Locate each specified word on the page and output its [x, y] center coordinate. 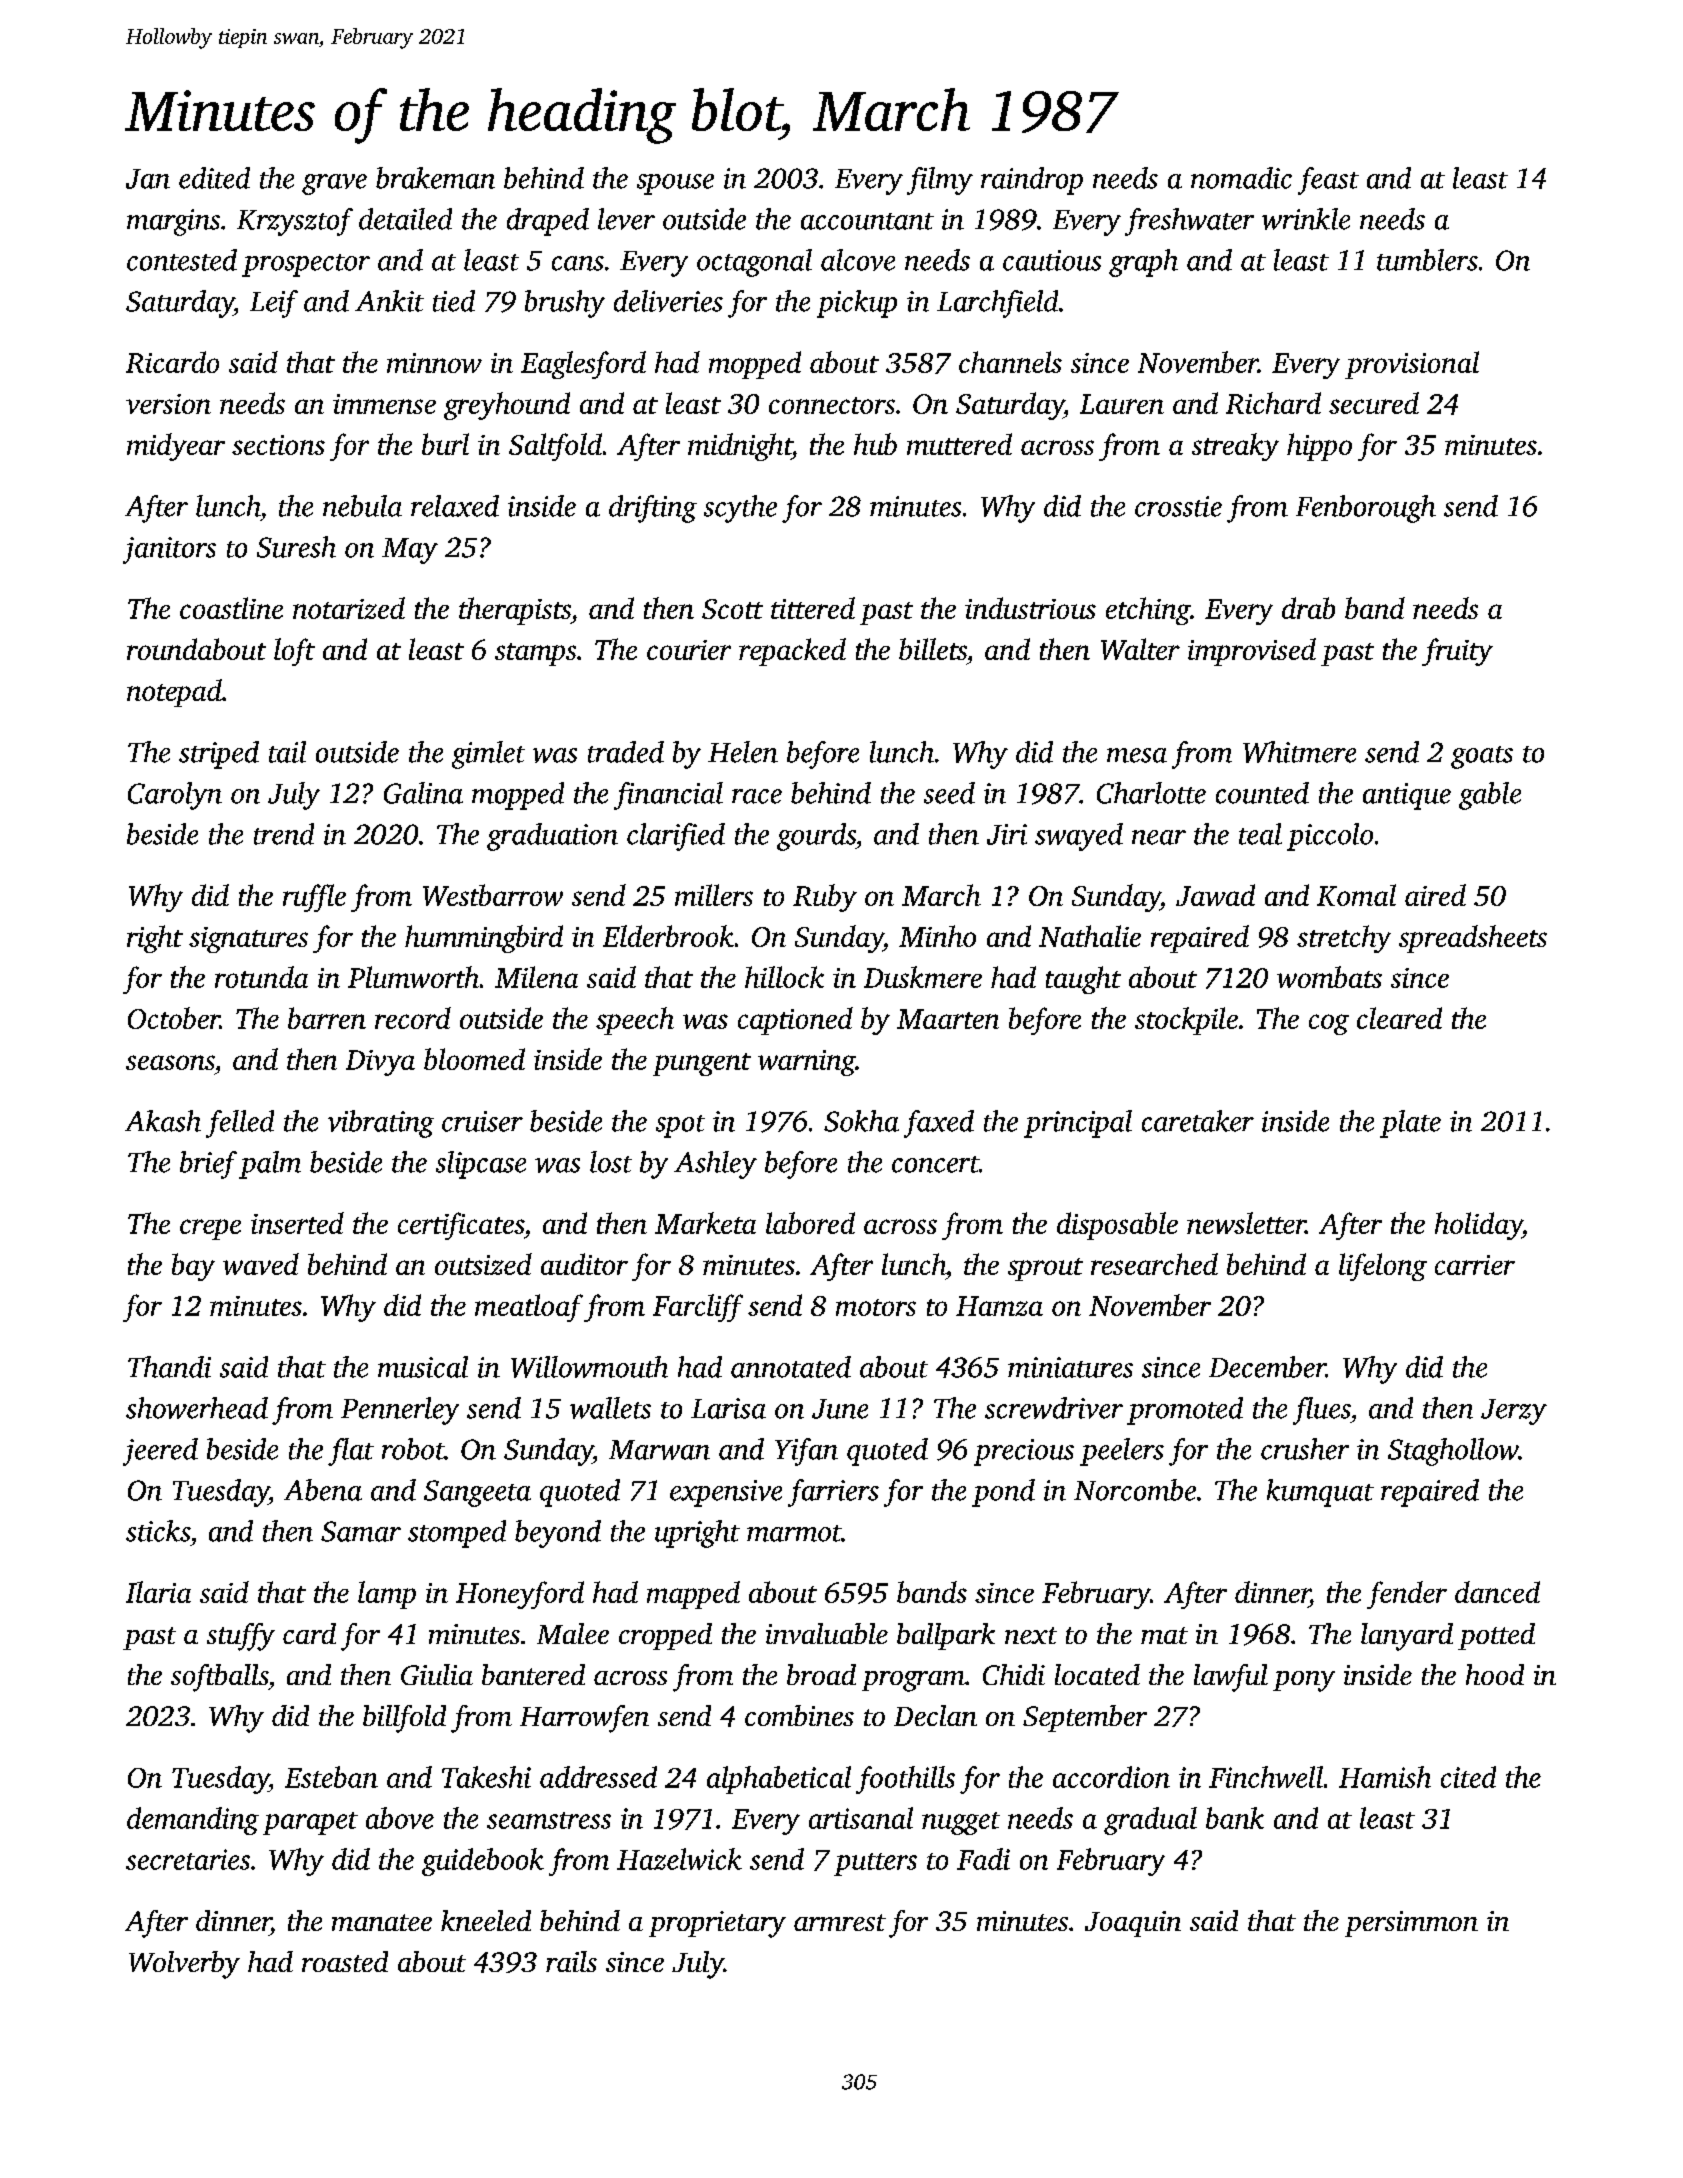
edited [214, 178]
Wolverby [184, 1965]
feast [1328, 181]
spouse [675, 184]
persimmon [1411, 1924]
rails [571, 1961]
